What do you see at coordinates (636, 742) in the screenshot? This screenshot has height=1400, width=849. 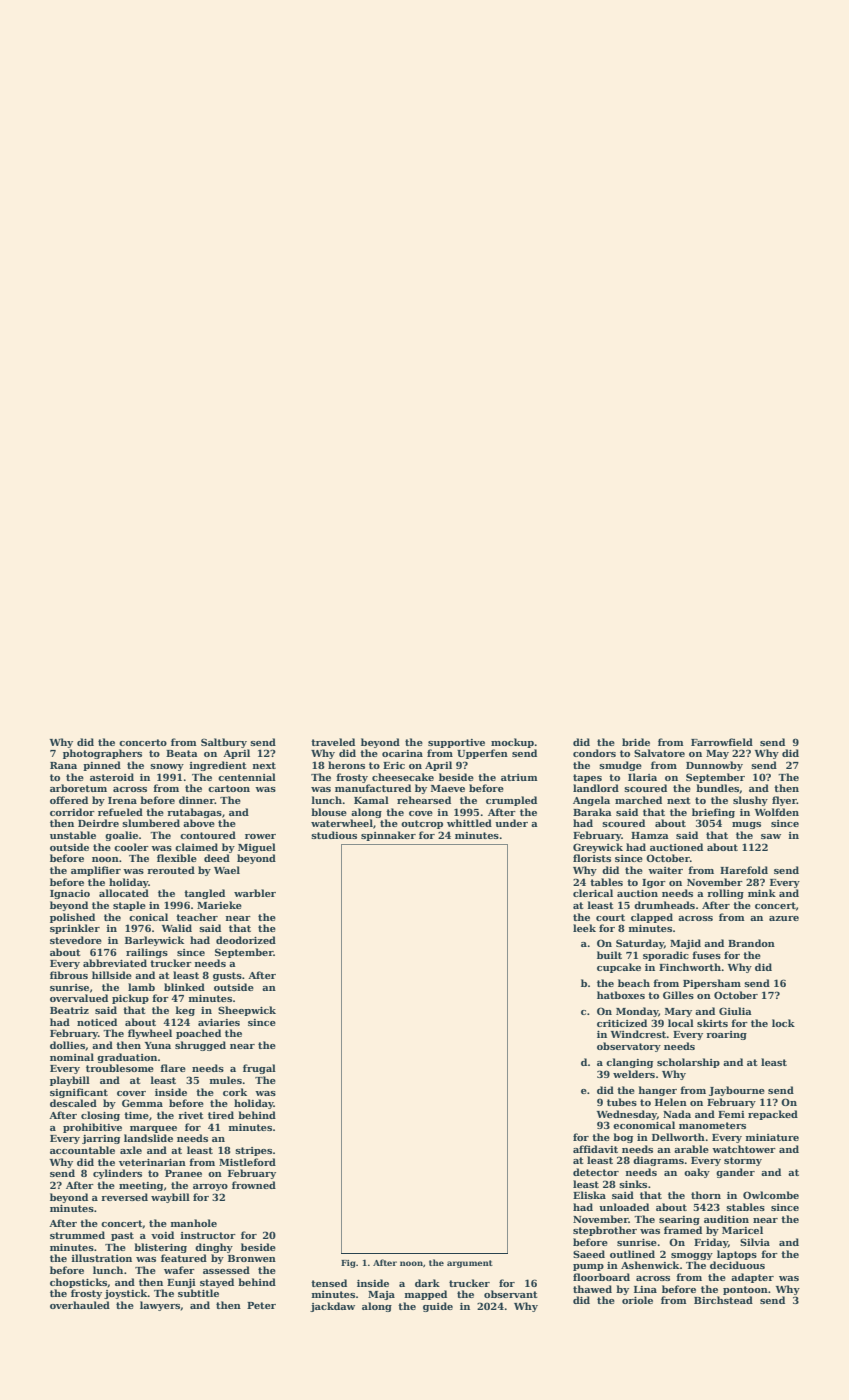 I see `bride` at bounding box center [636, 742].
